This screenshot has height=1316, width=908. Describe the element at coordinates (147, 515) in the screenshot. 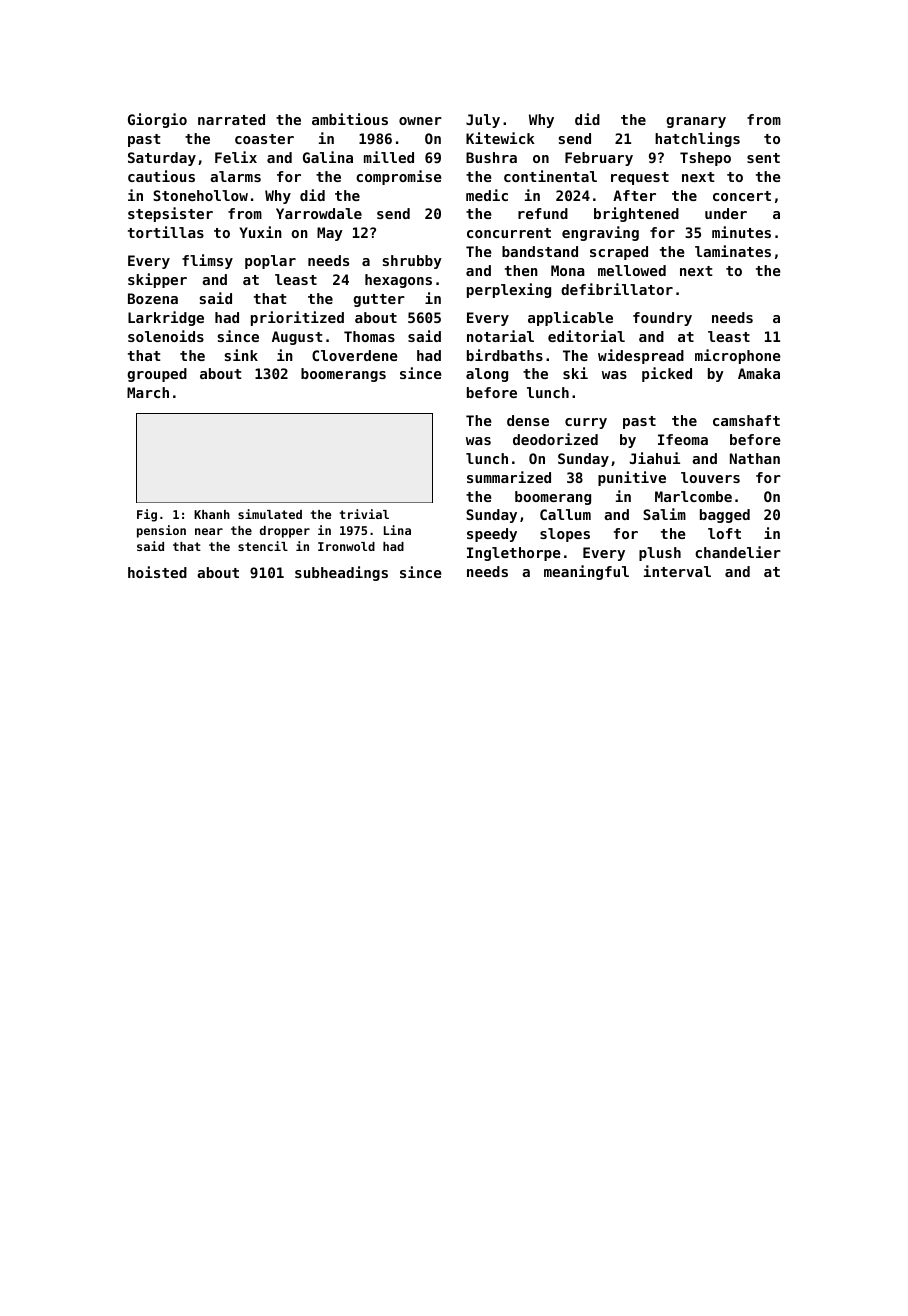

I see `Fig` at that location.
